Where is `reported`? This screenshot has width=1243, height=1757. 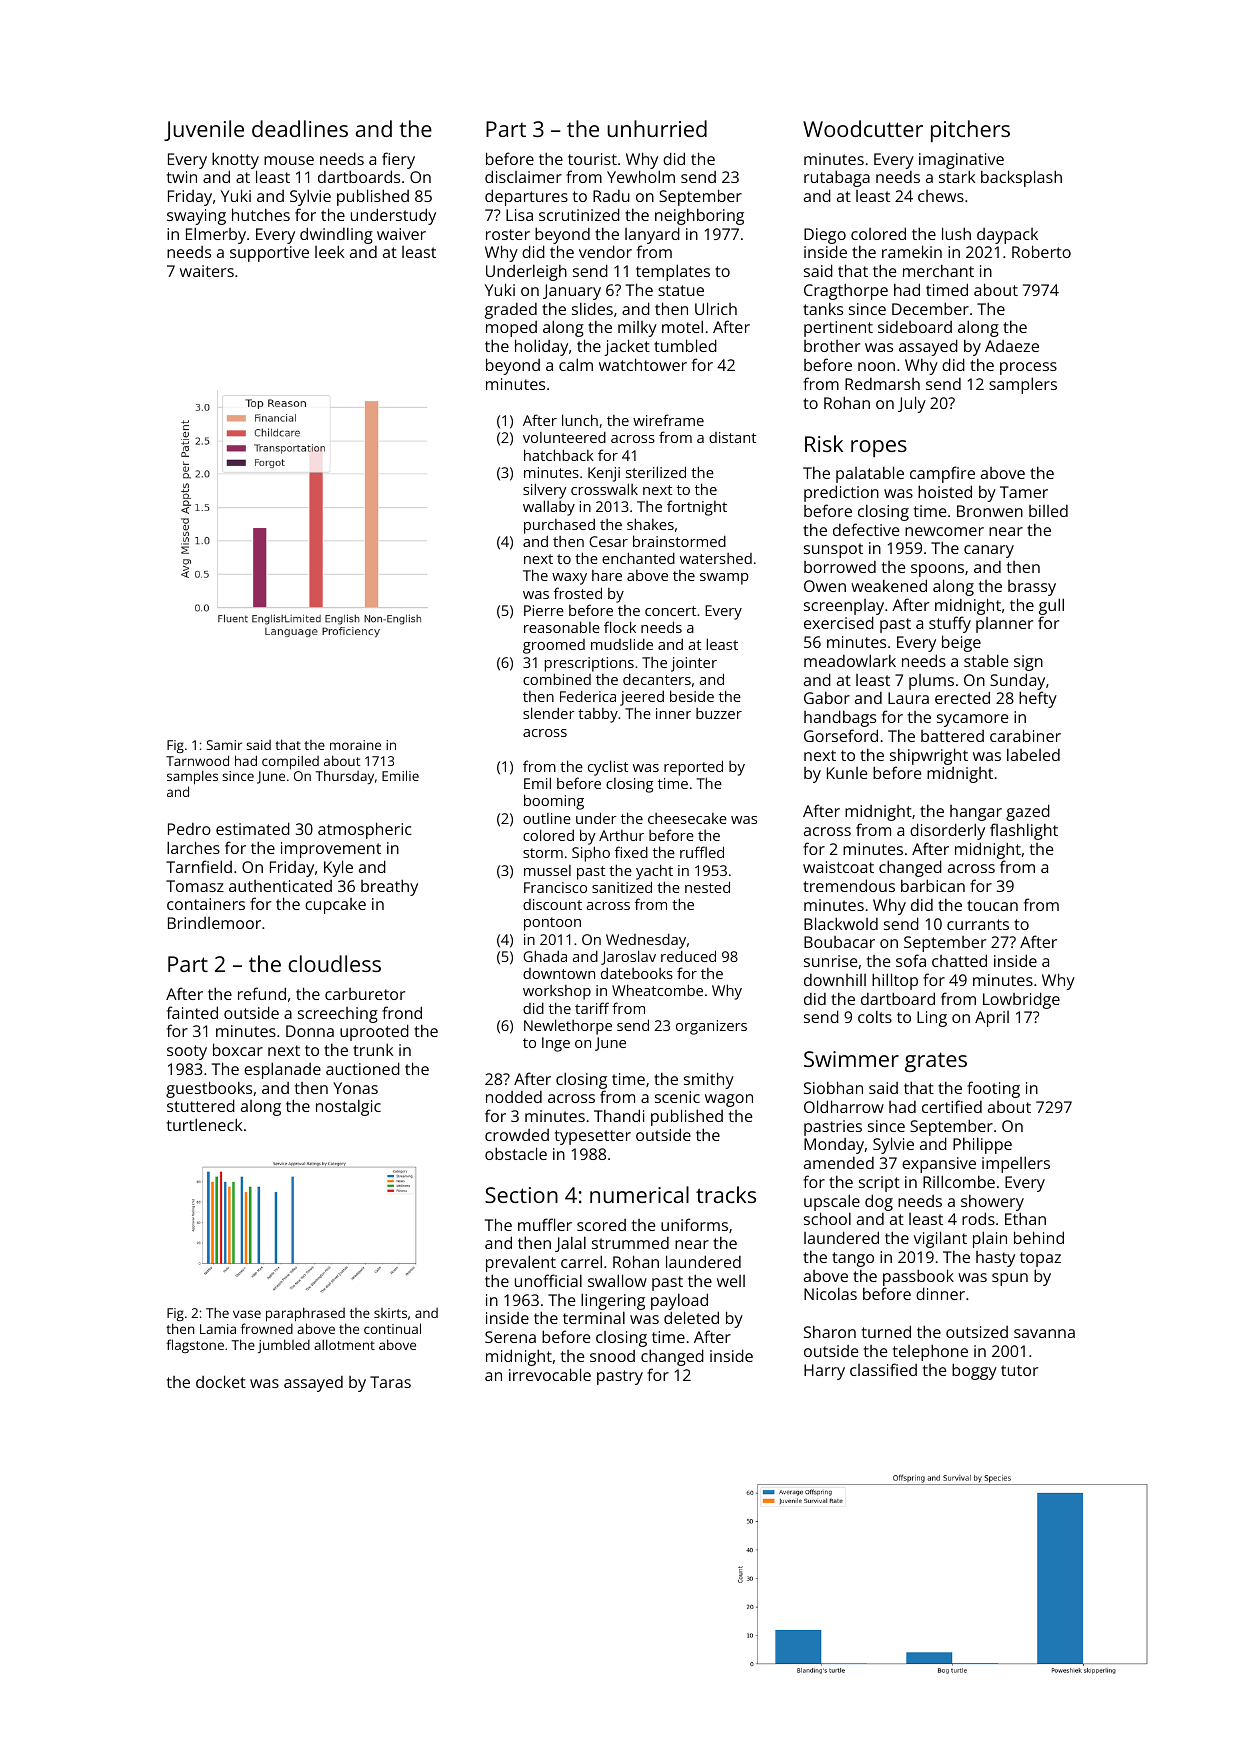
reported is located at coordinates (693, 768).
